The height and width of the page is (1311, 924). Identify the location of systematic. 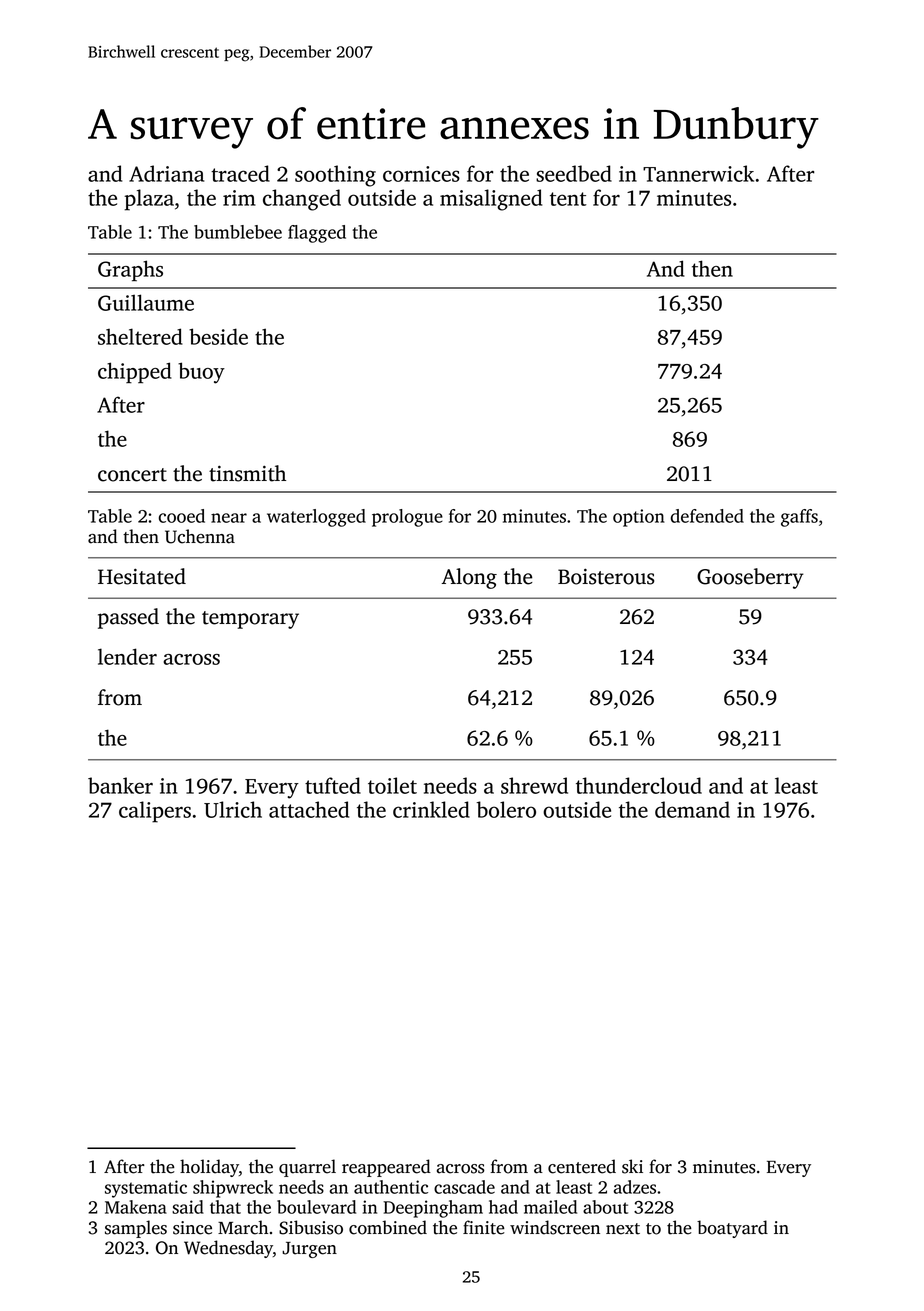
(146, 1189).
